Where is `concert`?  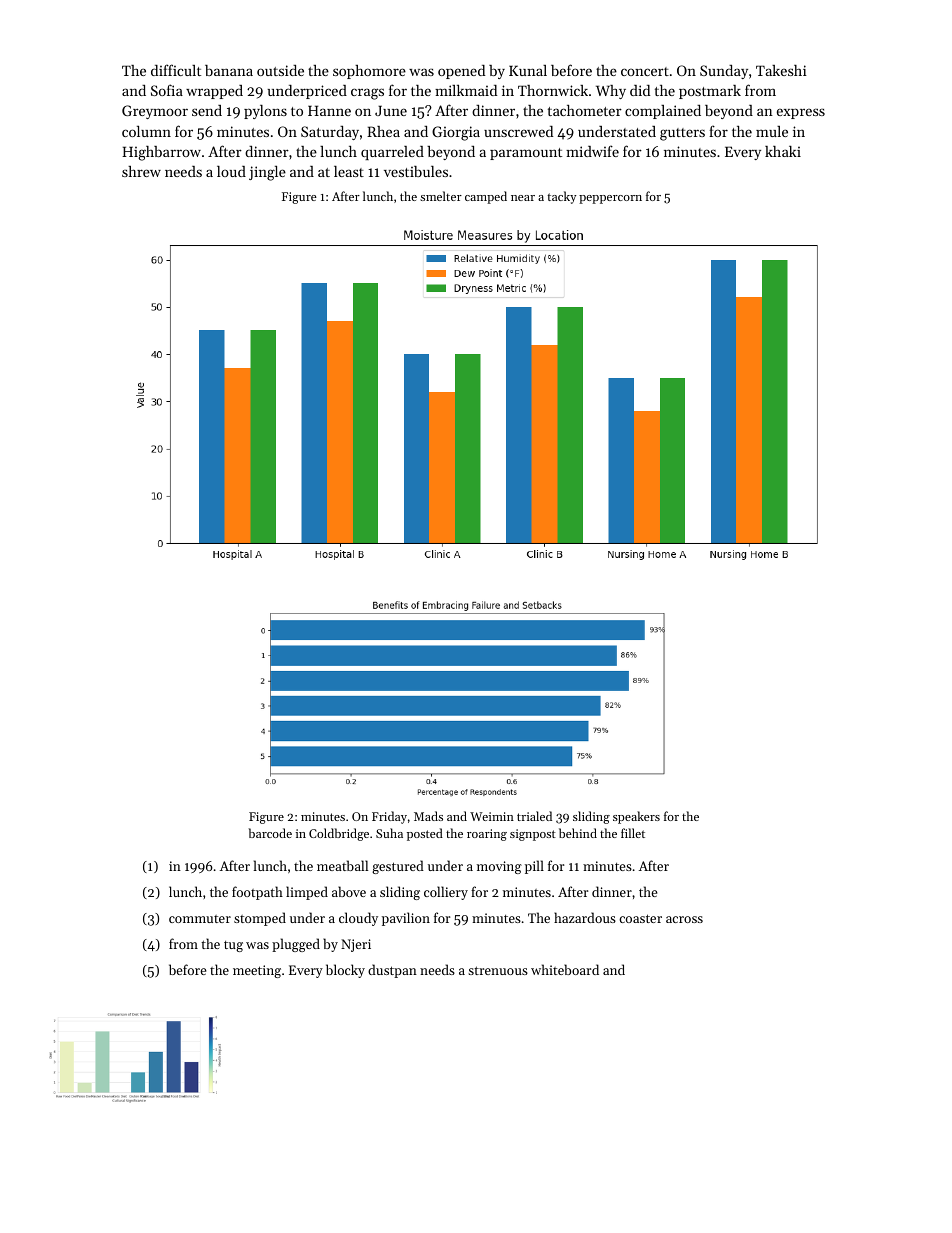
concert is located at coordinates (645, 71).
